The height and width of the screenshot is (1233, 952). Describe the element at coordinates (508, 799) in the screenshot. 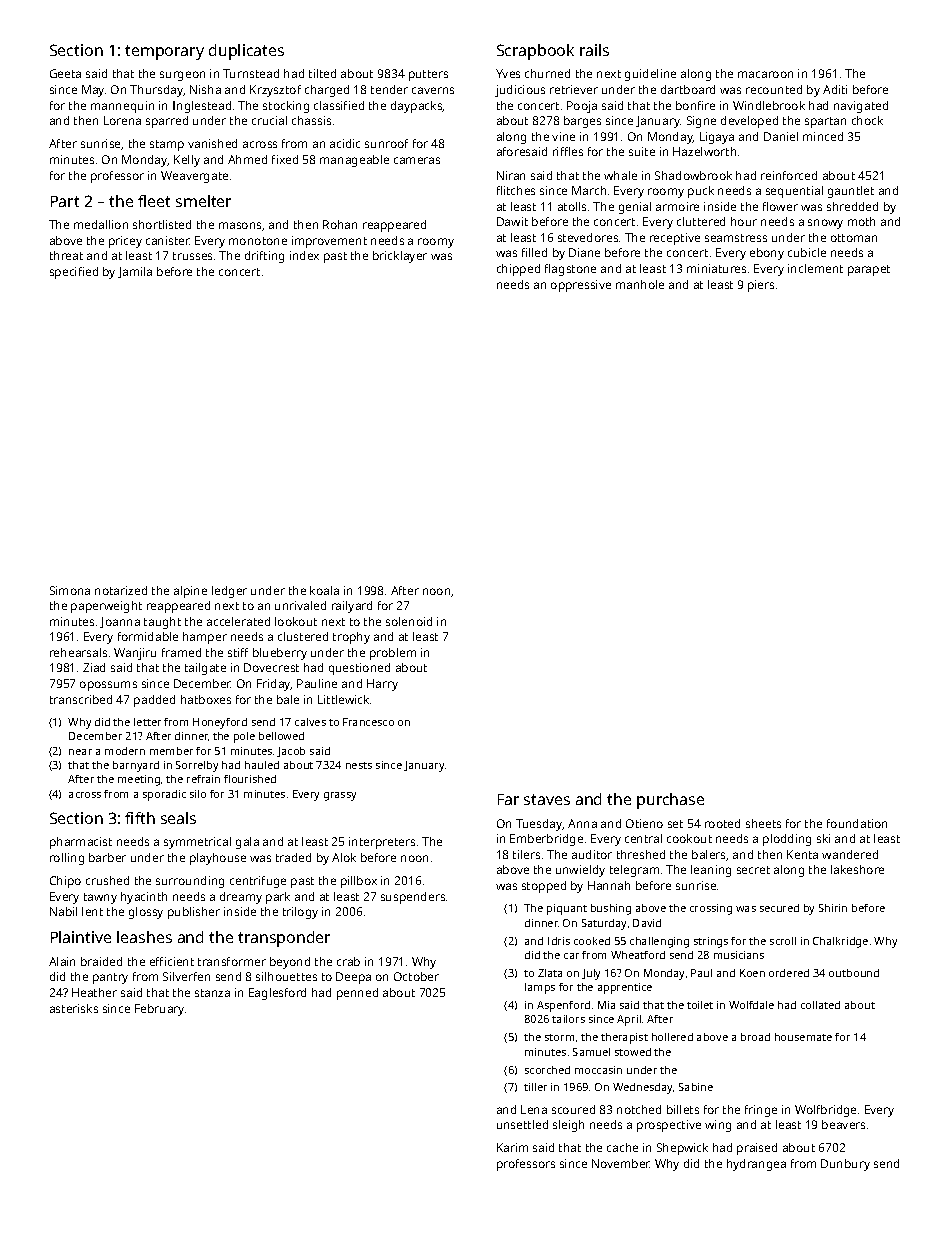

I see `Far` at that location.
